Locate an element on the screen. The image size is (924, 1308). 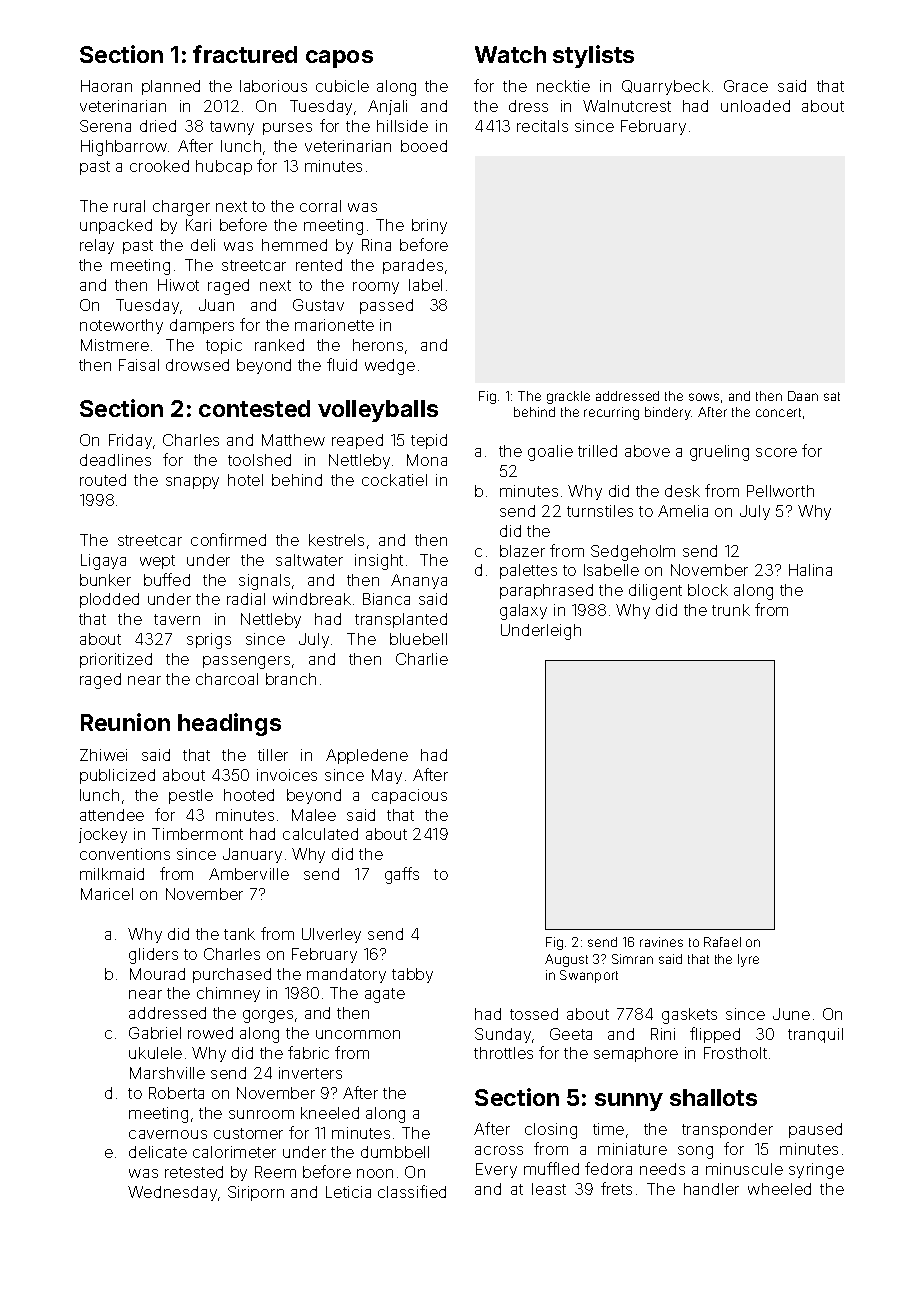
tranquil is located at coordinates (815, 1035).
